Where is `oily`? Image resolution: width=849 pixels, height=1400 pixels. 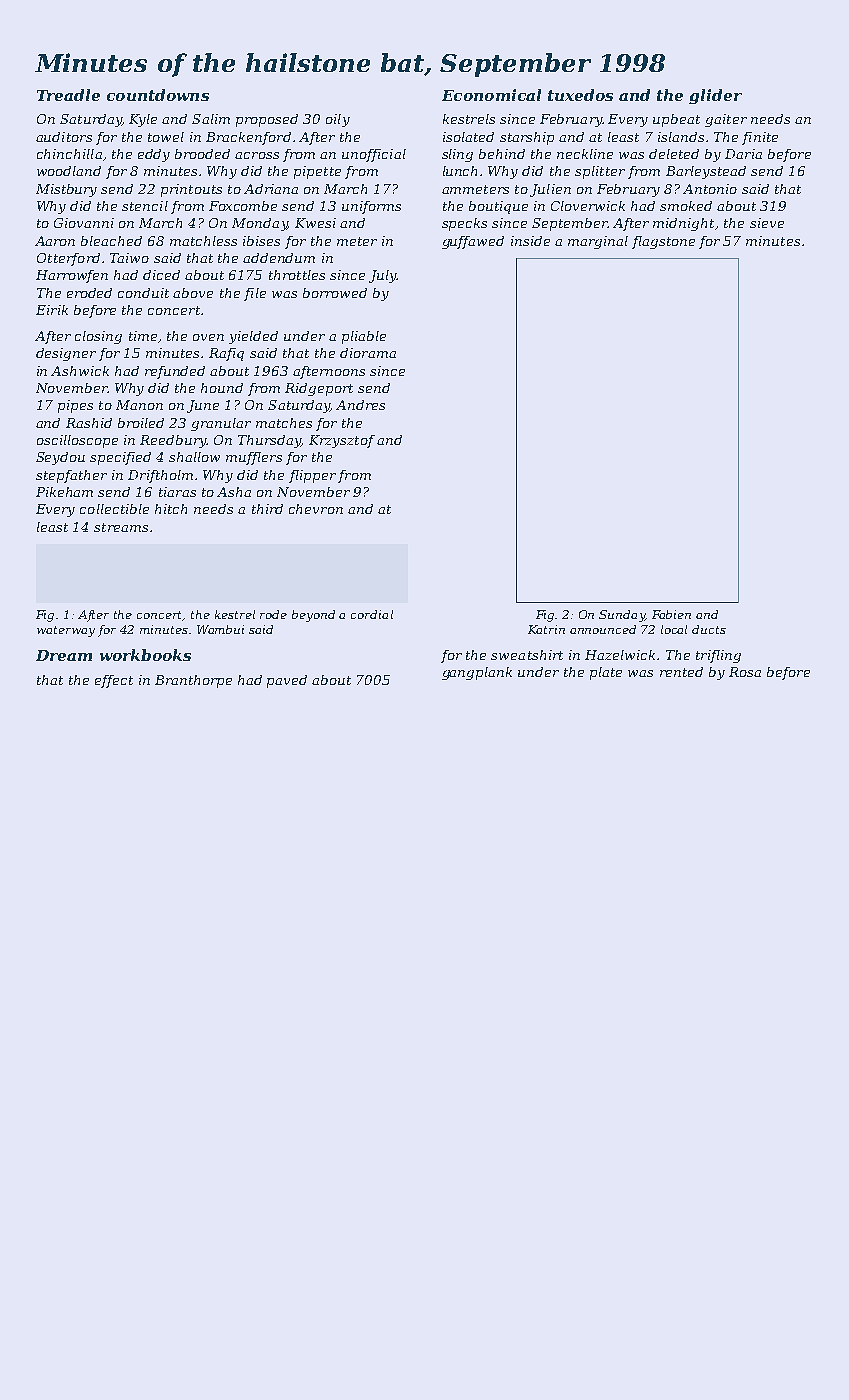
oily is located at coordinates (338, 120).
